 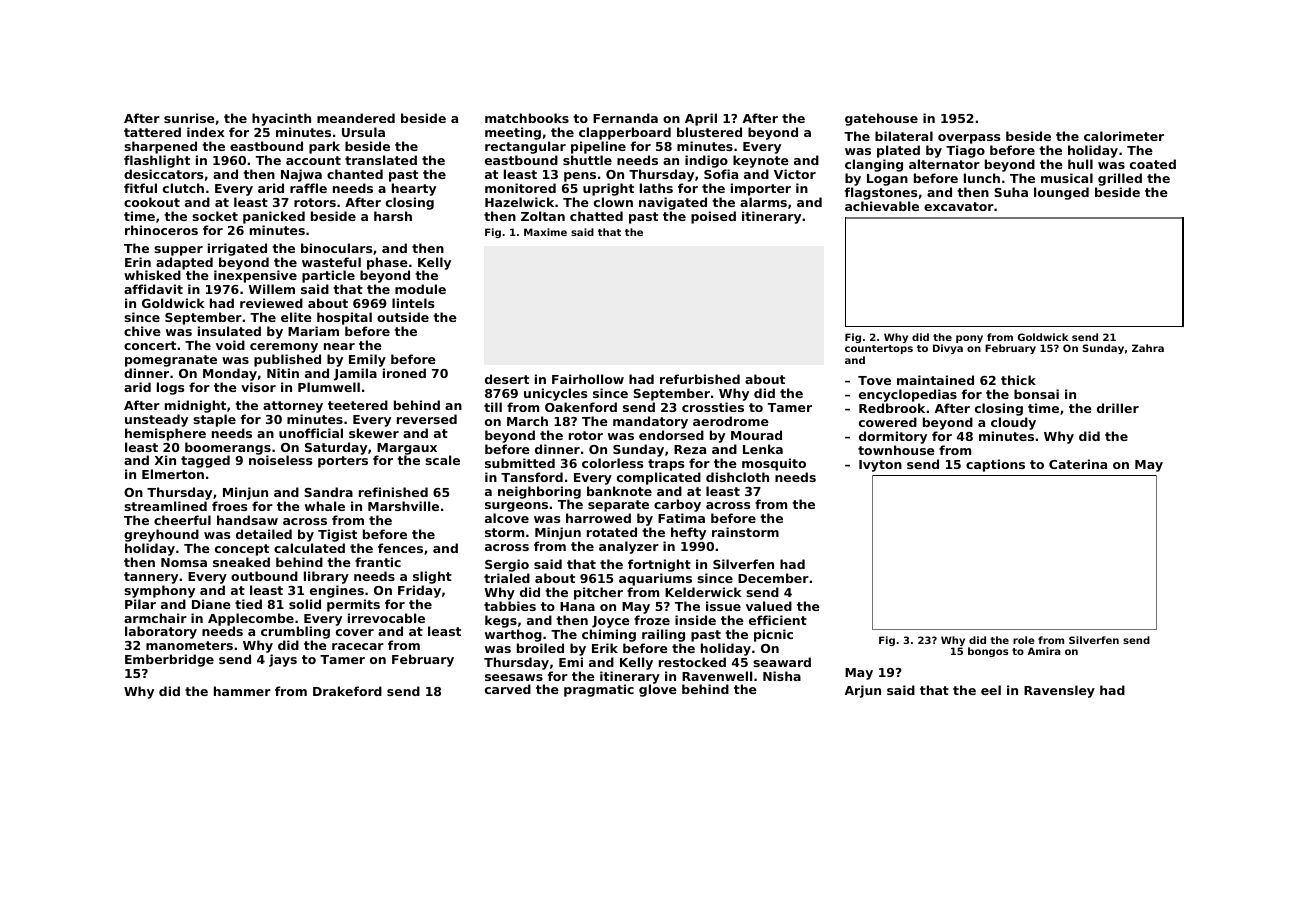 What do you see at coordinates (598, 518) in the page?
I see `harrowed` at bounding box center [598, 518].
